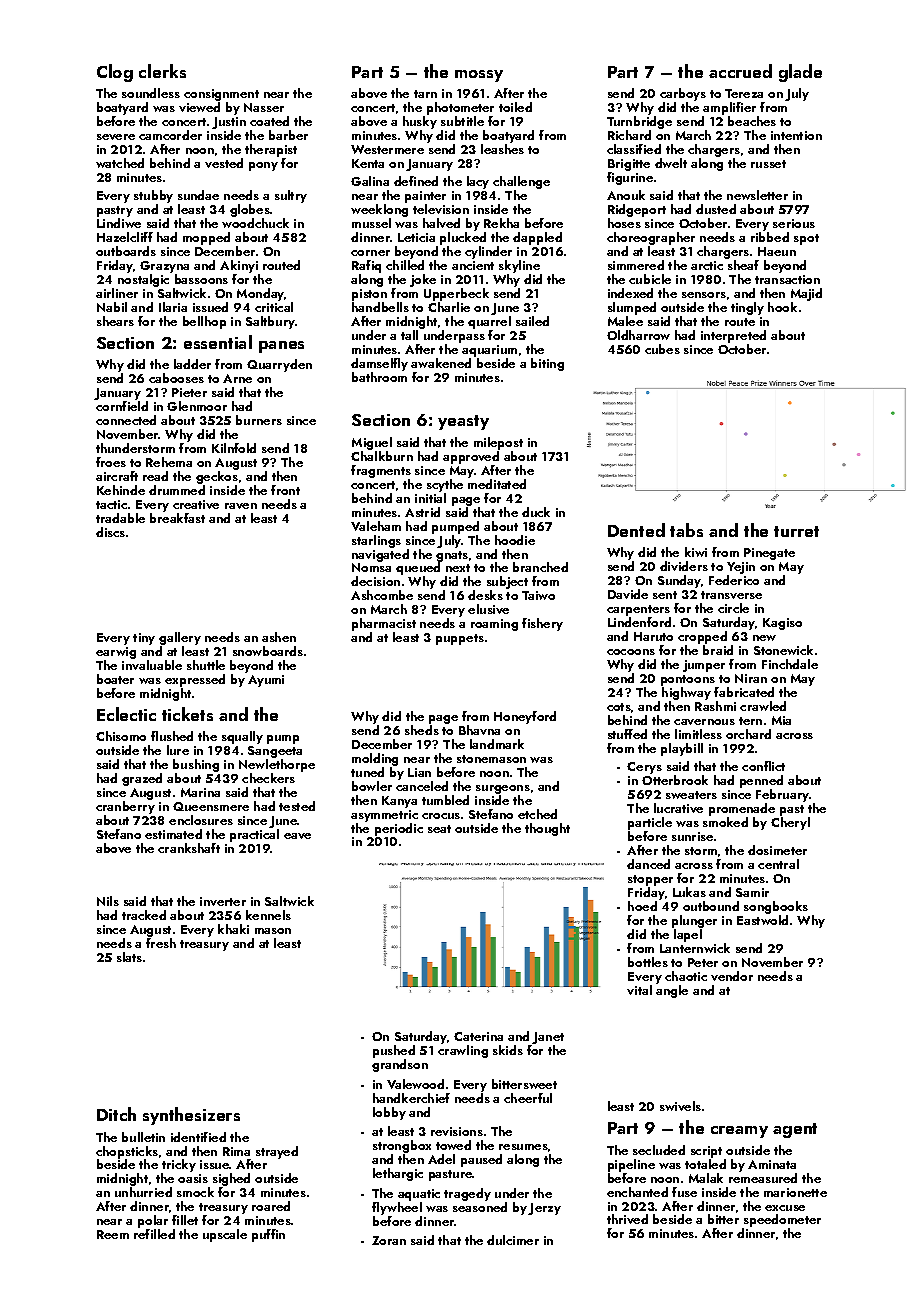  What do you see at coordinates (111, 462) in the screenshot?
I see `froes` at bounding box center [111, 462].
